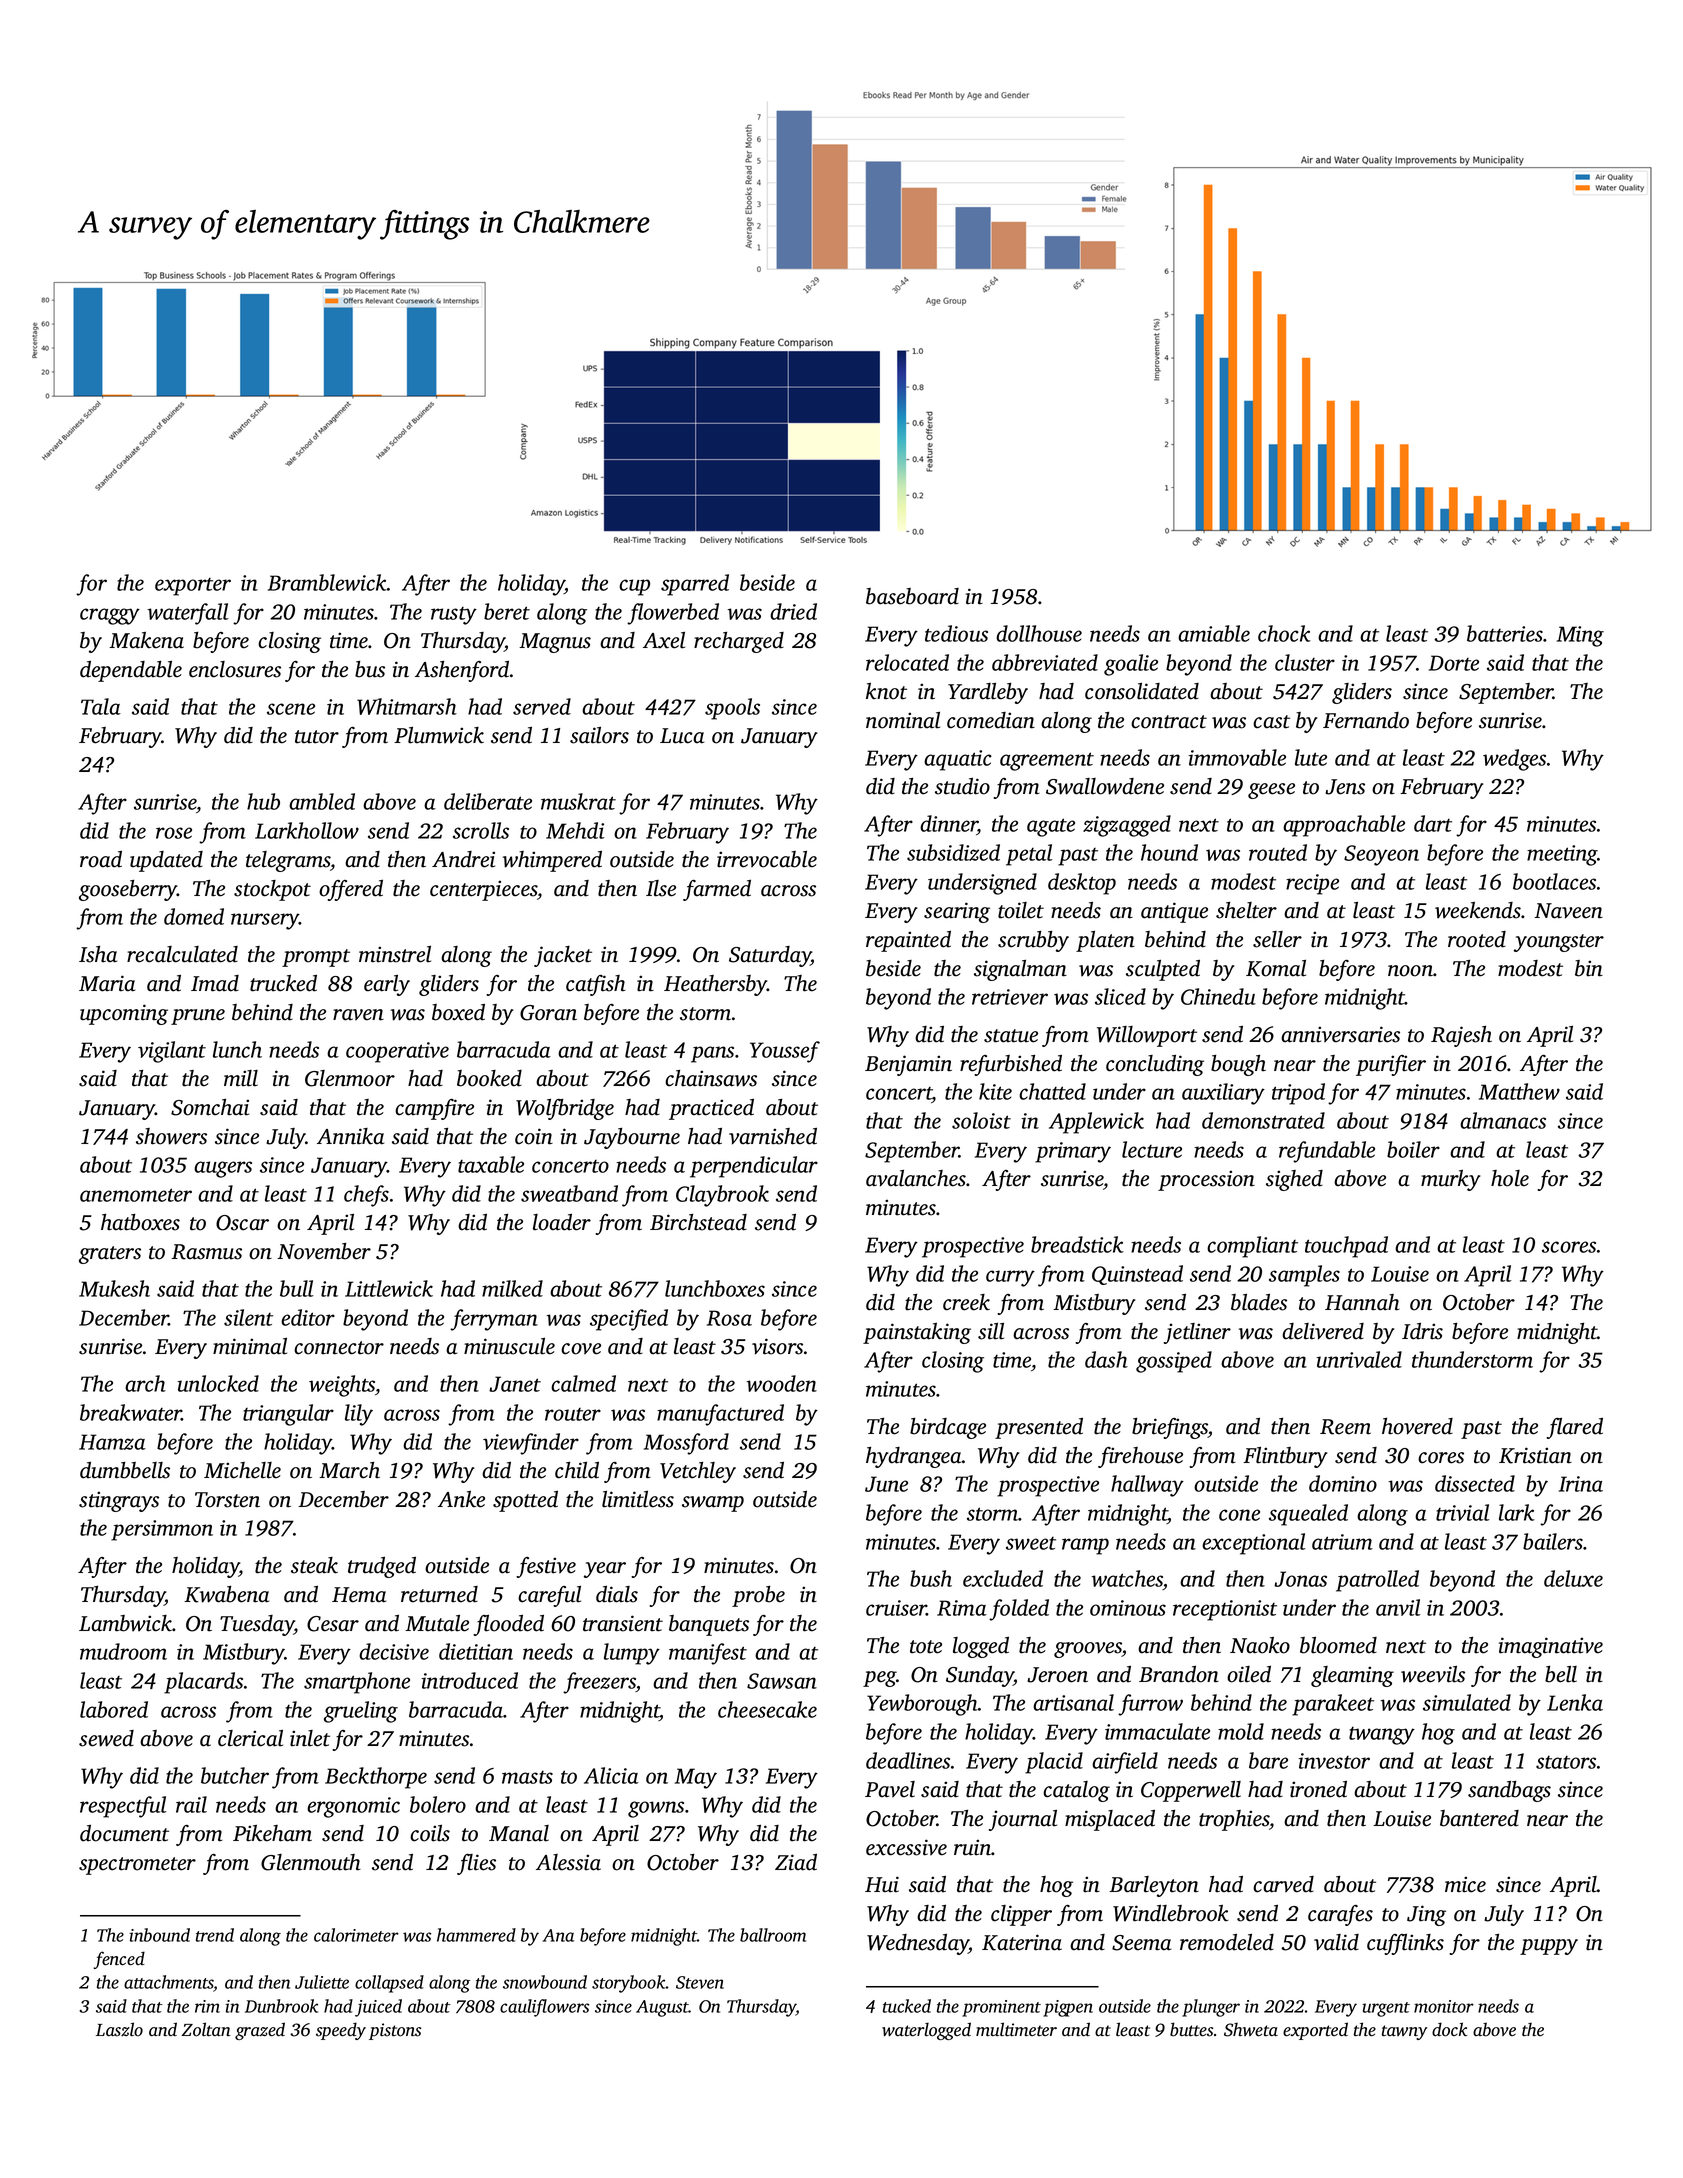 Image resolution: width=1683 pixels, height=2178 pixels. I want to click on fenced, so click(119, 1960).
